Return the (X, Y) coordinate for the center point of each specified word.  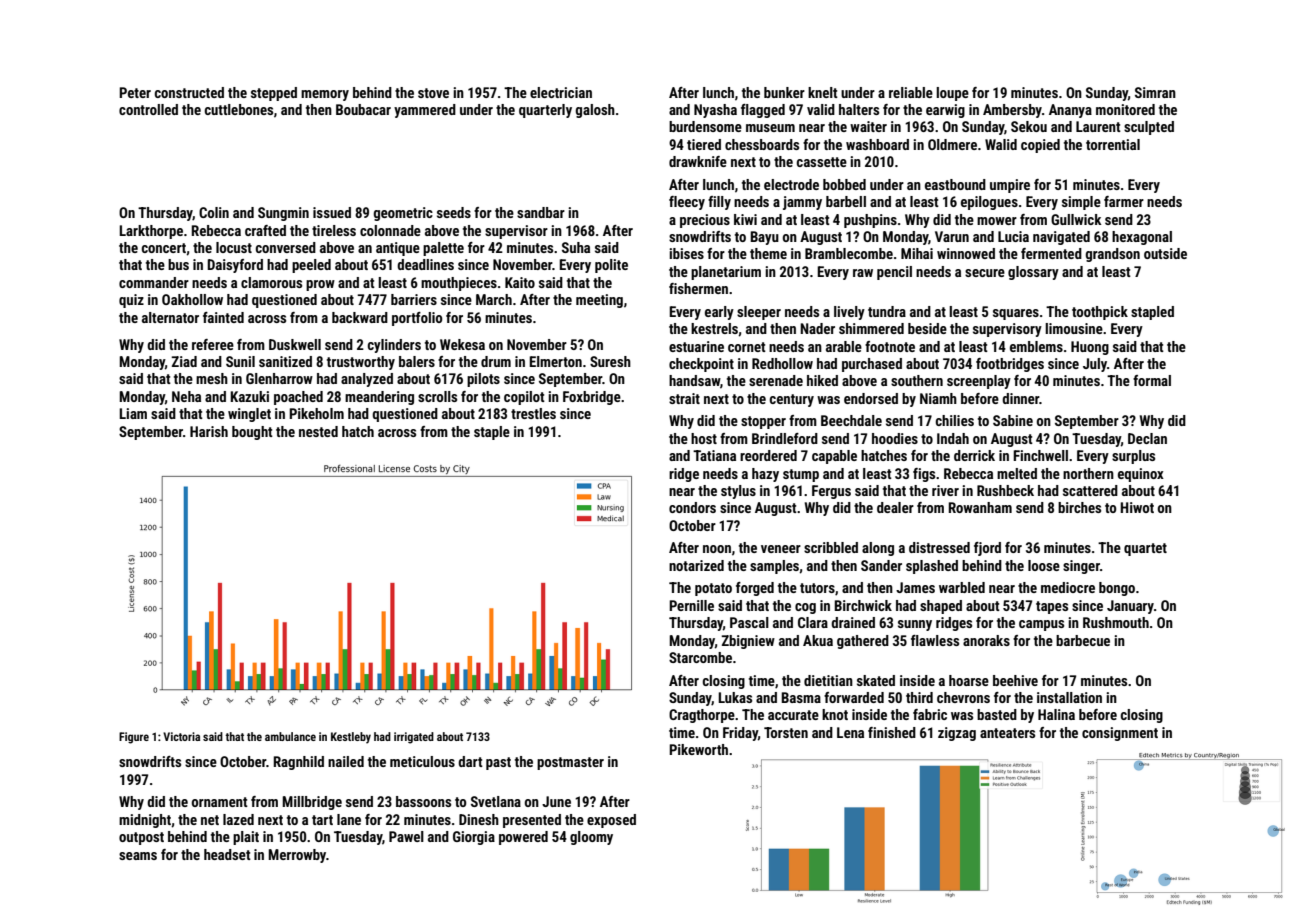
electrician (561, 92)
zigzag (957, 734)
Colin (214, 212)
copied (1040, 146)
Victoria (181, 736)
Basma (801, 697)
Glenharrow (279, 378)
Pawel (406, 836)
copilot (524, 398)
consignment (1120, 734)
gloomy (591, 838)
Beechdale (851, 420)
